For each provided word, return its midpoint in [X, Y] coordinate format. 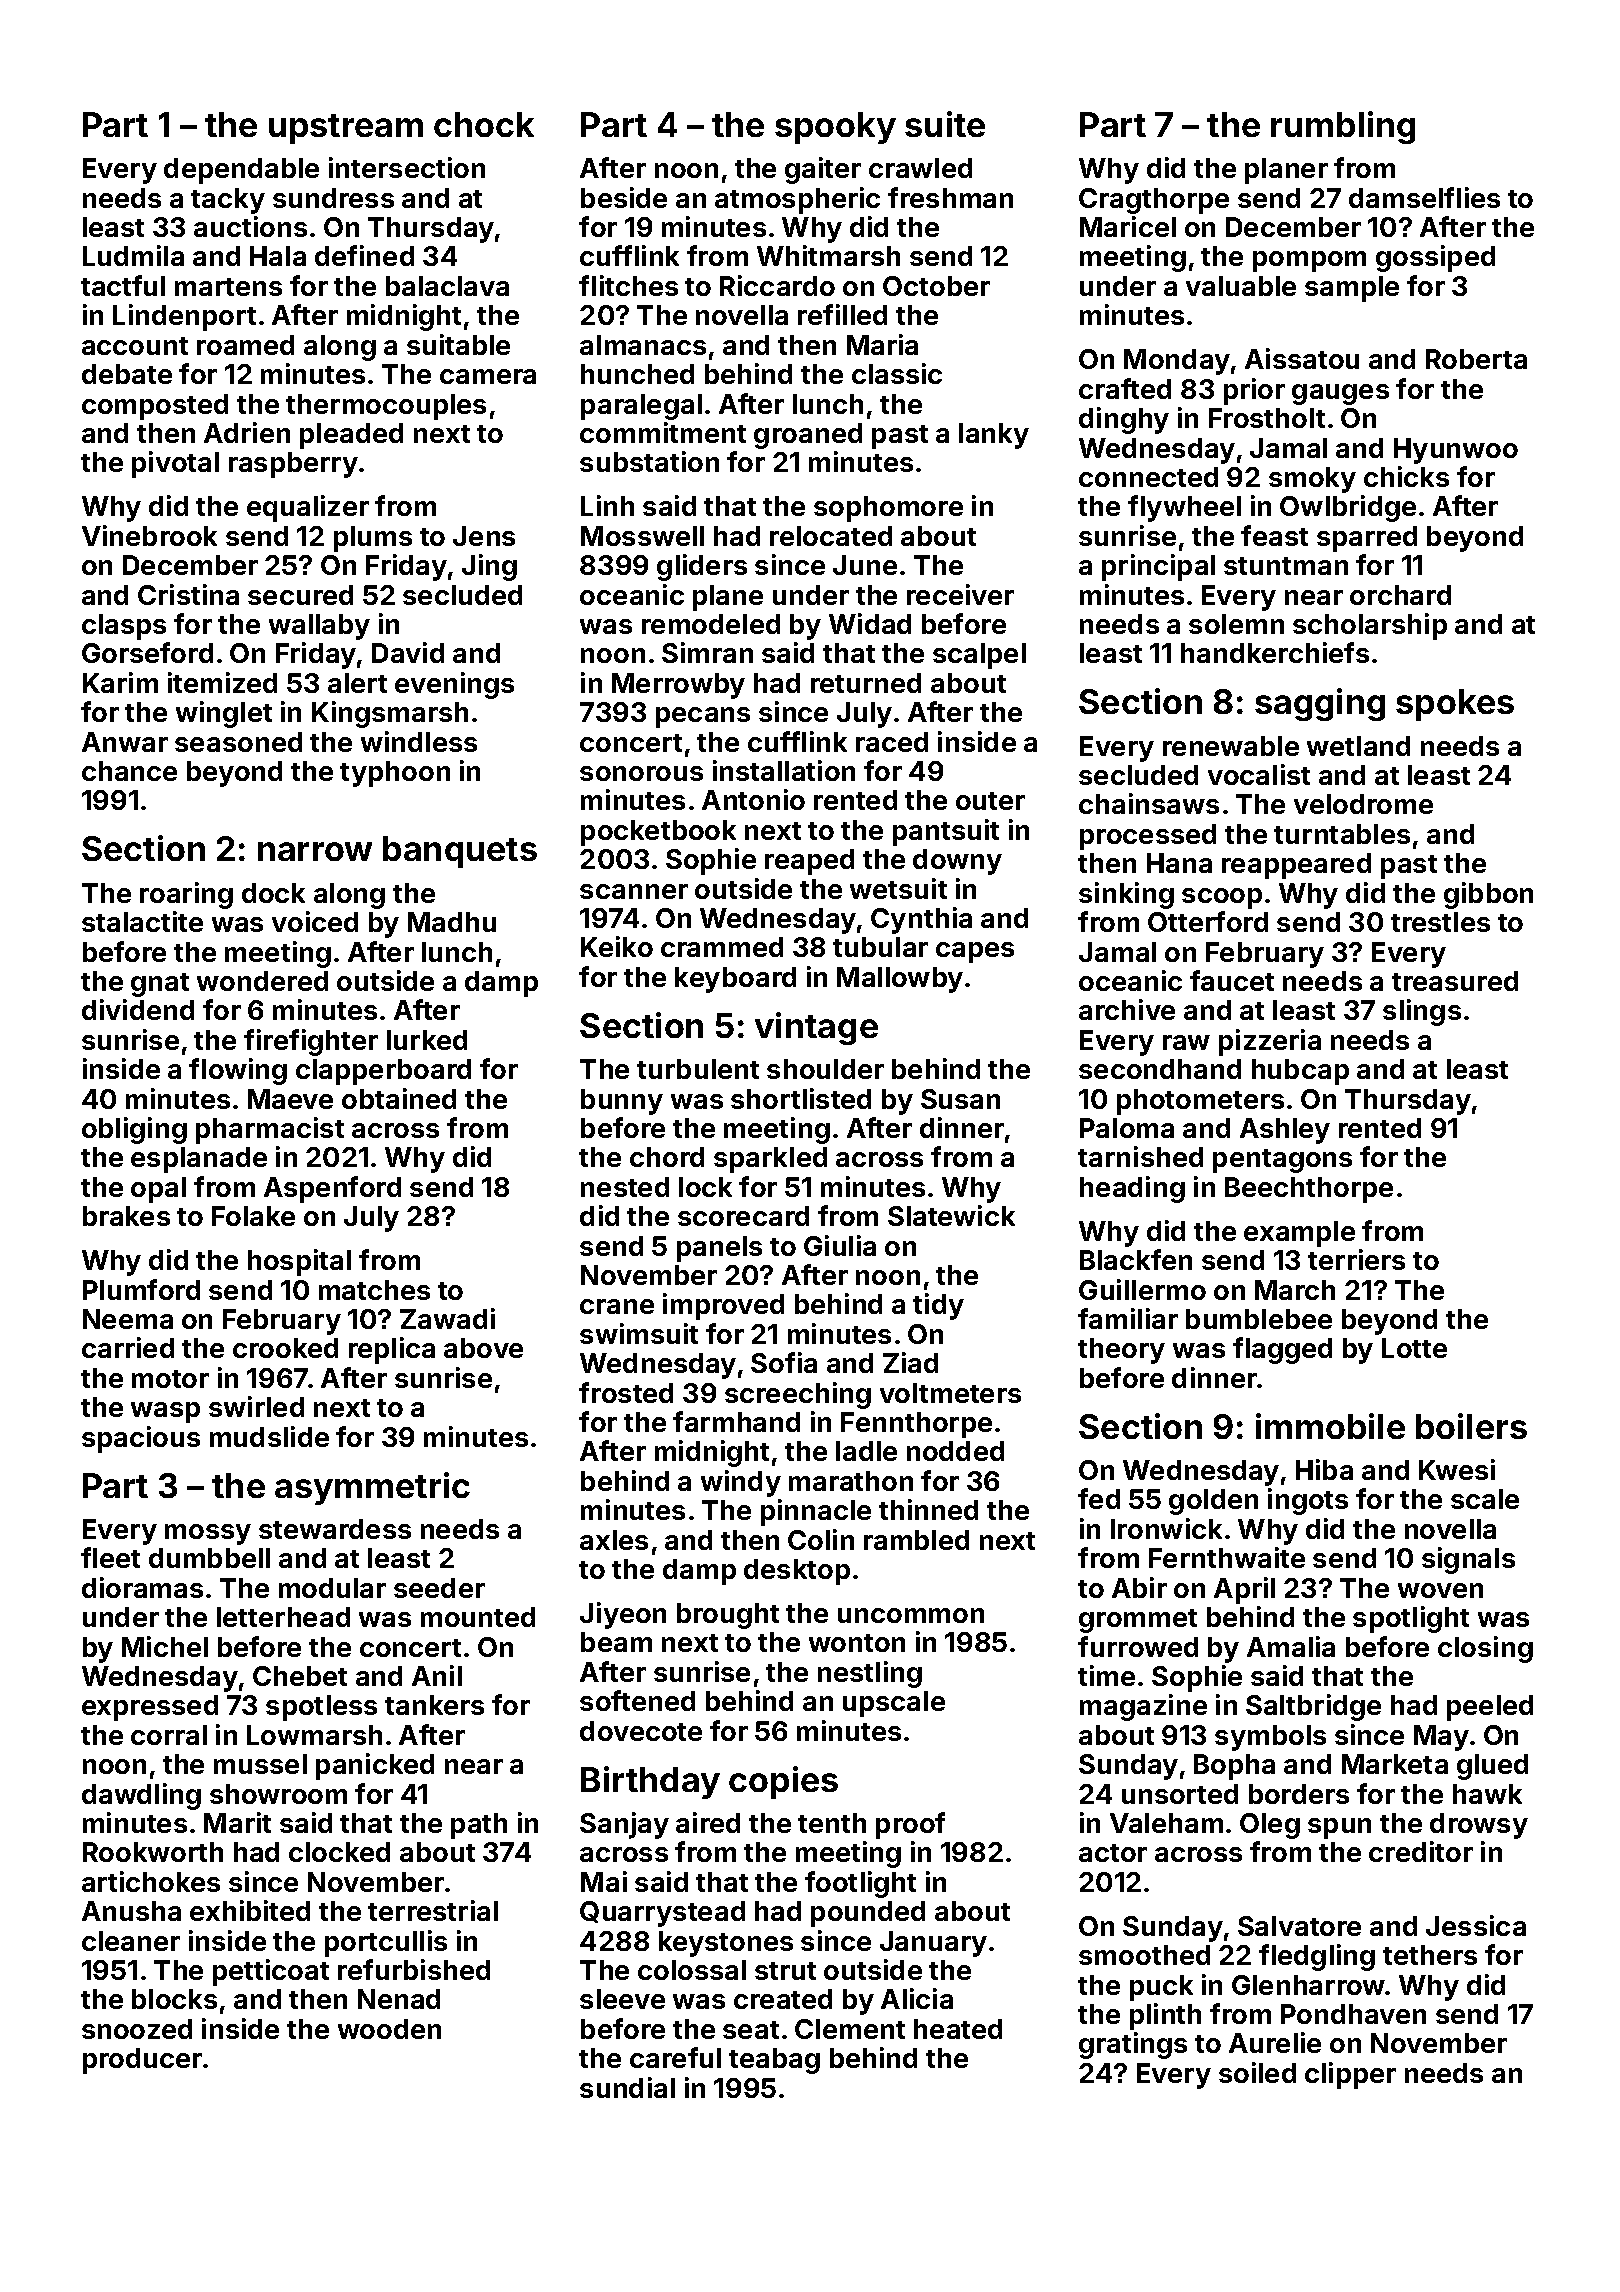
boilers [1471, 1426]
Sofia [784, 1362]
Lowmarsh [314, 1735]
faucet [1232, 980]
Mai [604, 1881]
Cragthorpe [1154, 201]
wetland [1358, 746]
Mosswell [642, 536]
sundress [333, 198]
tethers [1430, 1955]
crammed [722, 947]
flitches [628, 285]
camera [488, 376]
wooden [389, 2029]
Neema [128, 1319]
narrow [315, 851]
